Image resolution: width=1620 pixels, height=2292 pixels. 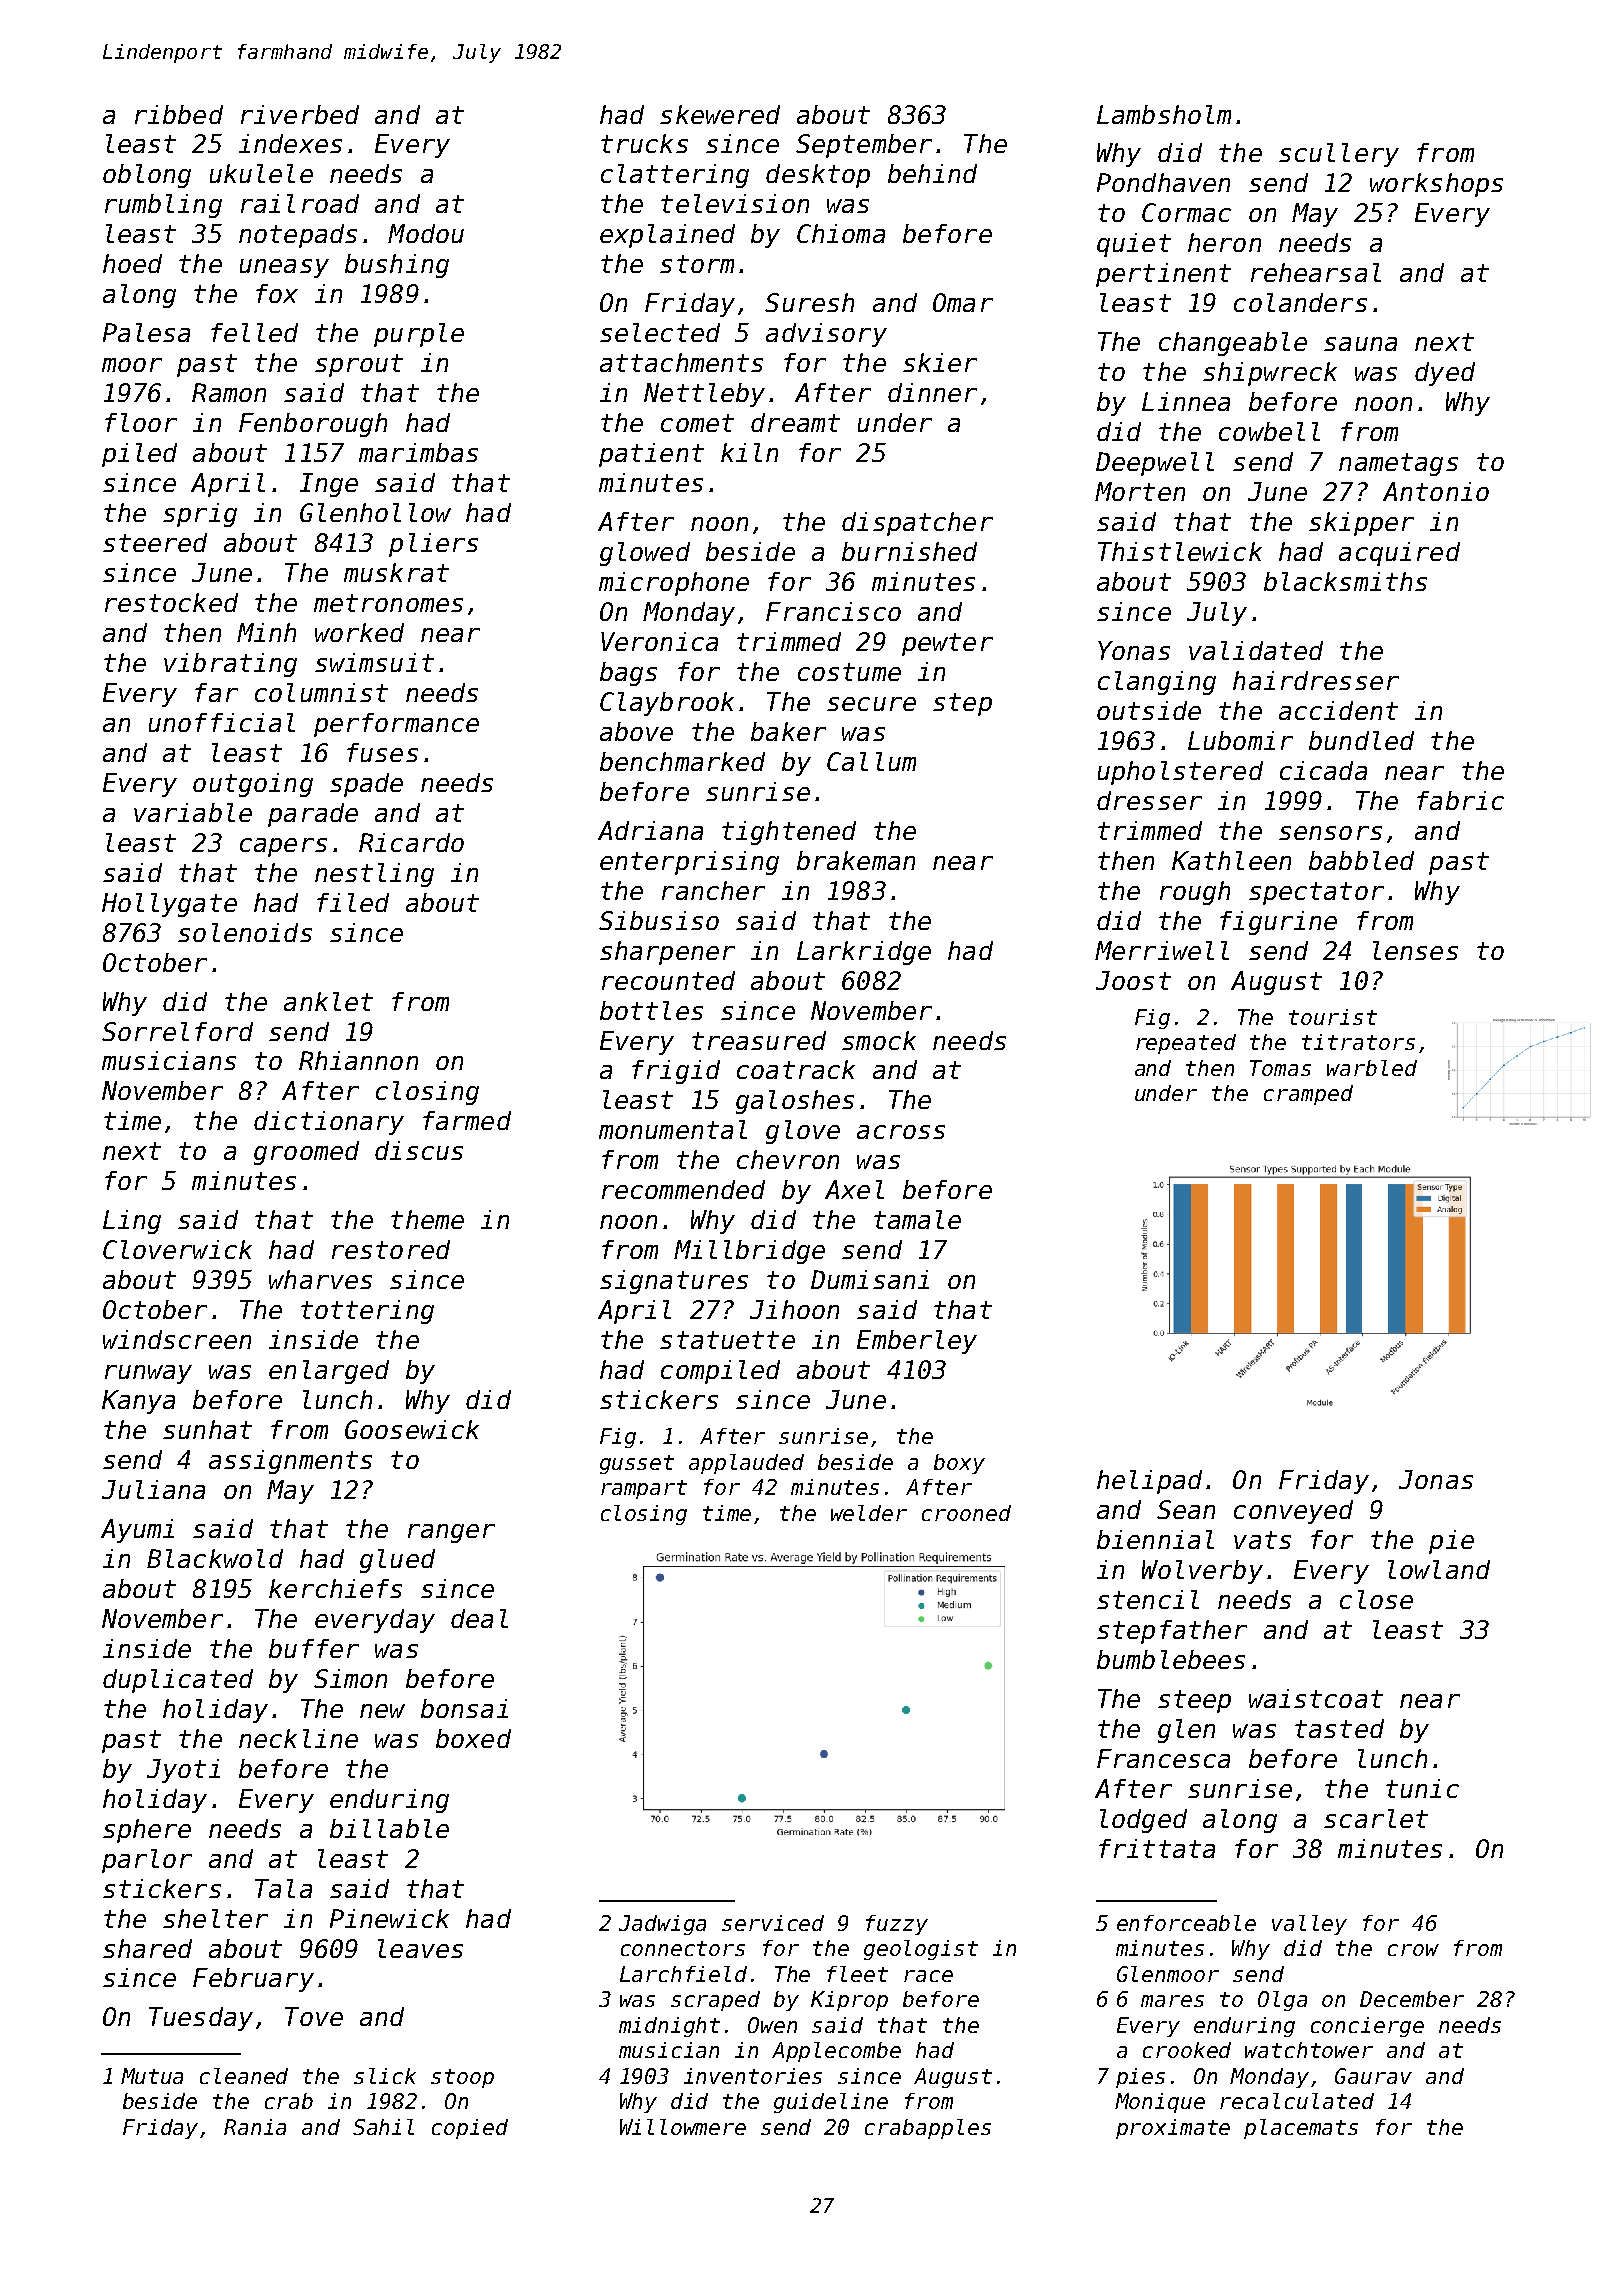 What do you see at coordinates (871, 761) in the screenshot?
I see `Callum` at bounding box center [871, 761].
